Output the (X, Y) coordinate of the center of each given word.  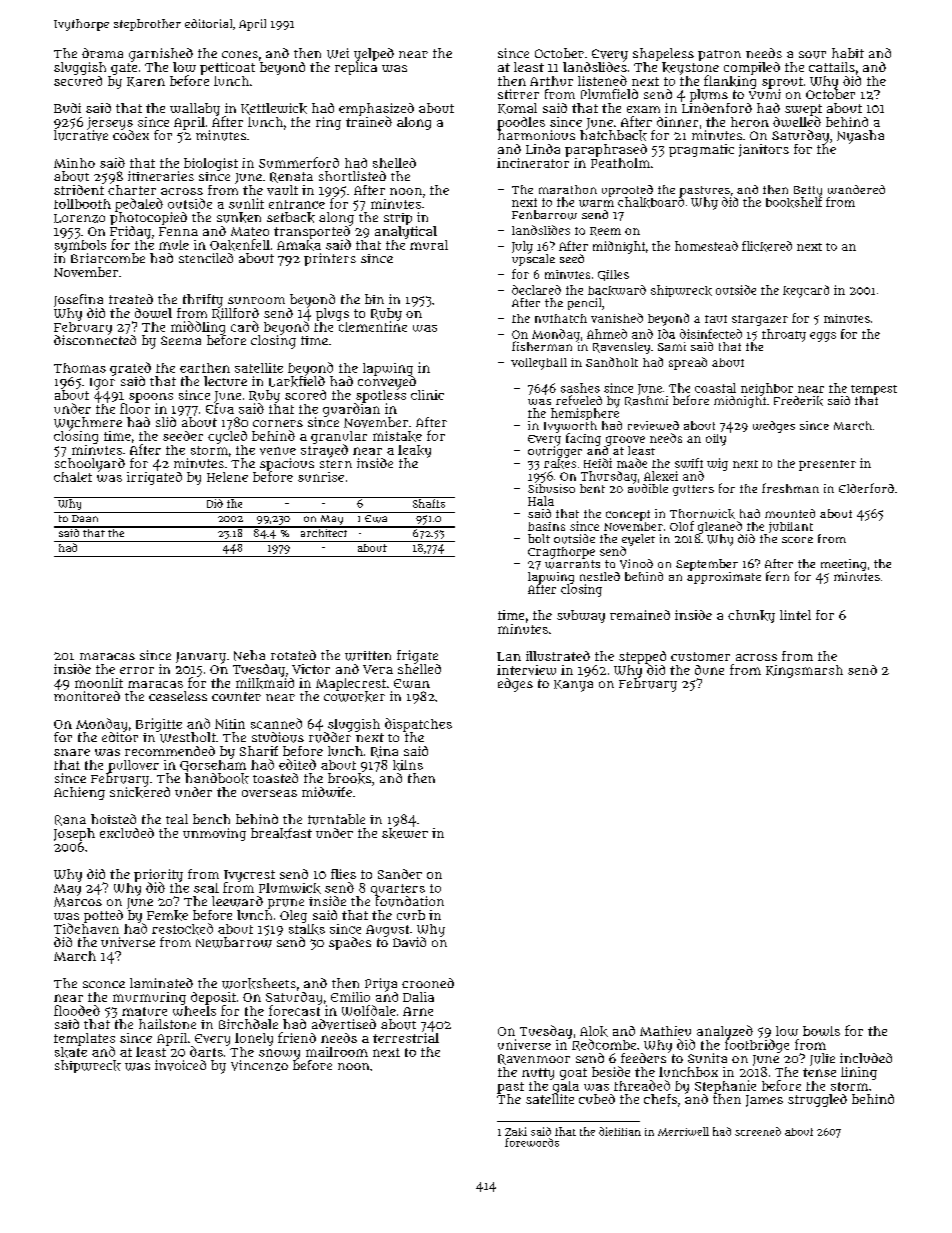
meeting (843, 565)
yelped (374, 55)
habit (848, 53)
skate (71, 1052)
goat (573, 1074)
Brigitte (159, 725)
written (368, 656)
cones (240, 54)
